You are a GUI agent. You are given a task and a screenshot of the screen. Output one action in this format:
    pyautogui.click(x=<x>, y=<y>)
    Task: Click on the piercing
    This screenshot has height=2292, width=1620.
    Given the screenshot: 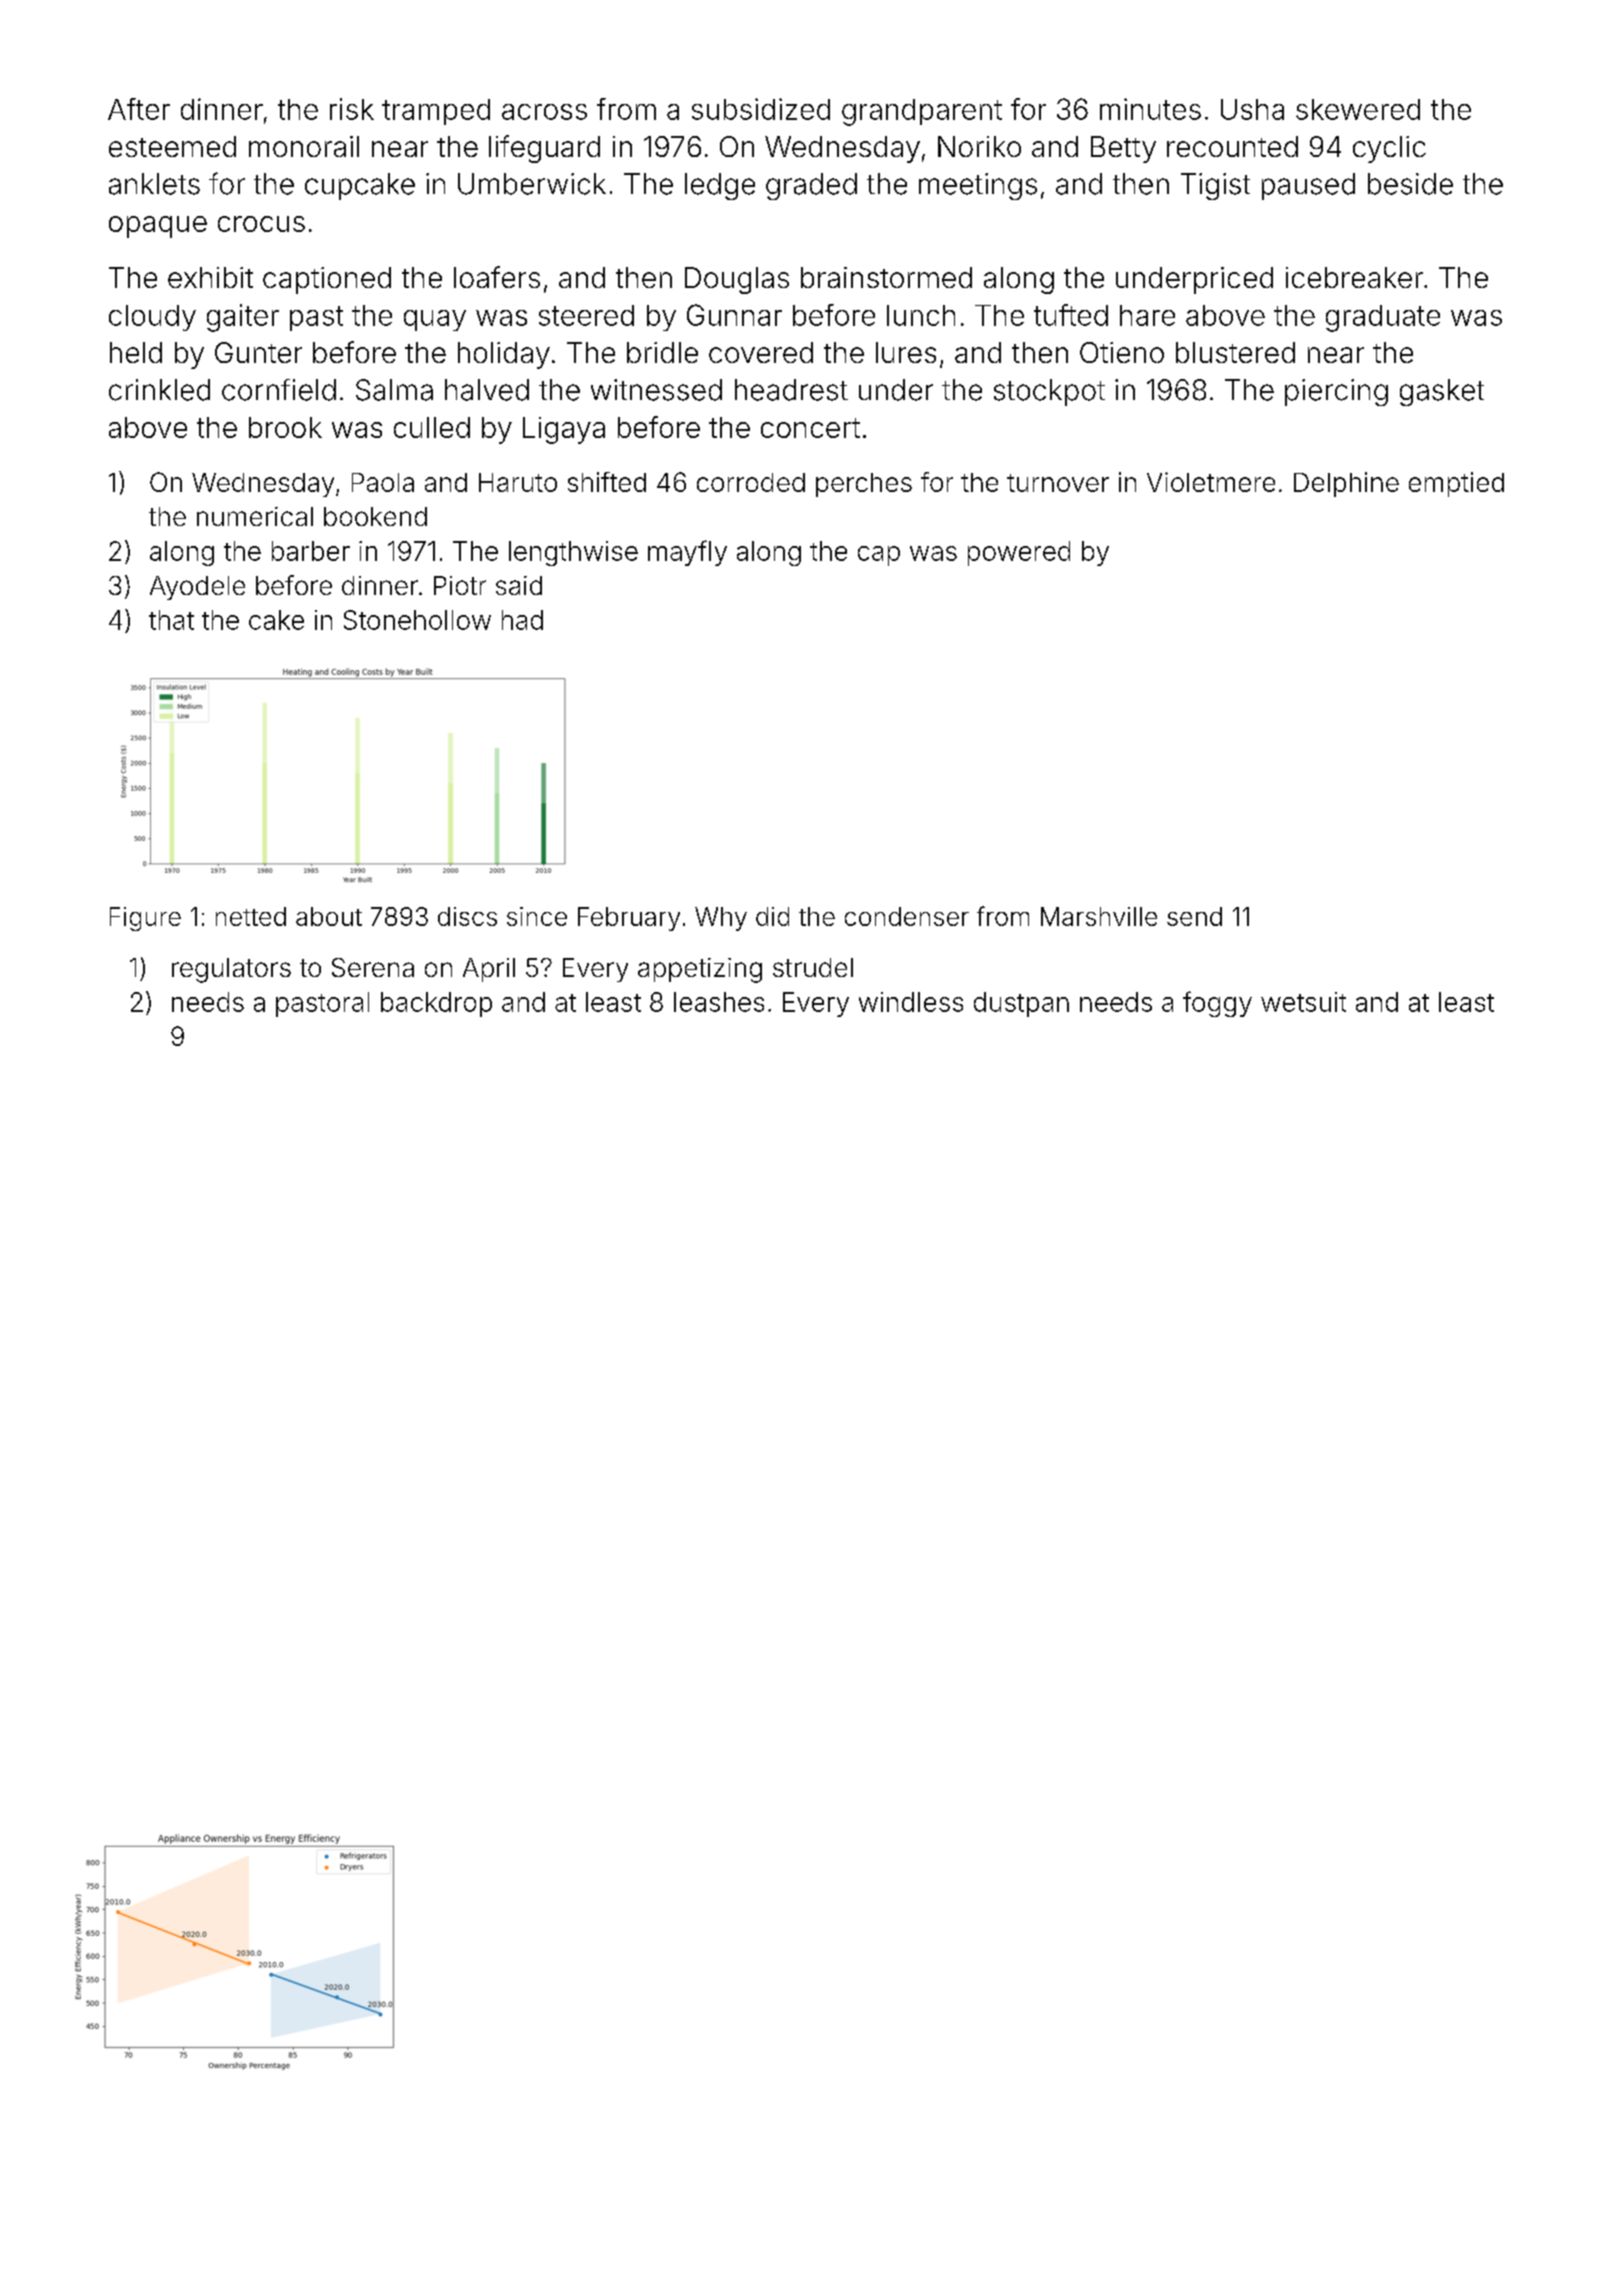 What is the action you would take?
    pyautogui.click(x=1336, y=392)
